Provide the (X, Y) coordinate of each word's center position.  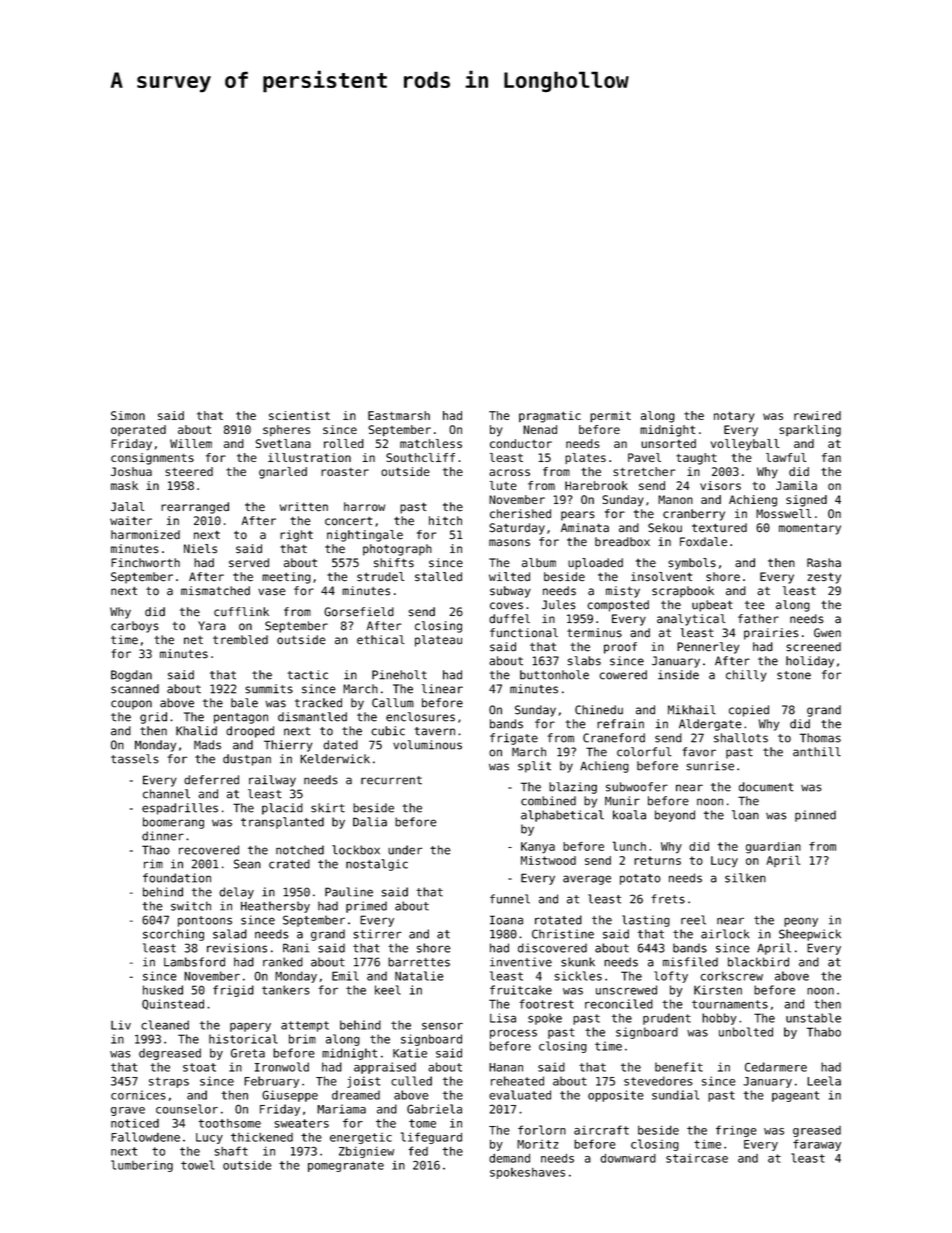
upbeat (712, 606)
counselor (187, 1109)
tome (422, 1123)
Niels (200, 549)
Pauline (349, 892)
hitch (445, 521)
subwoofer (637, 787)
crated (289, 864)
